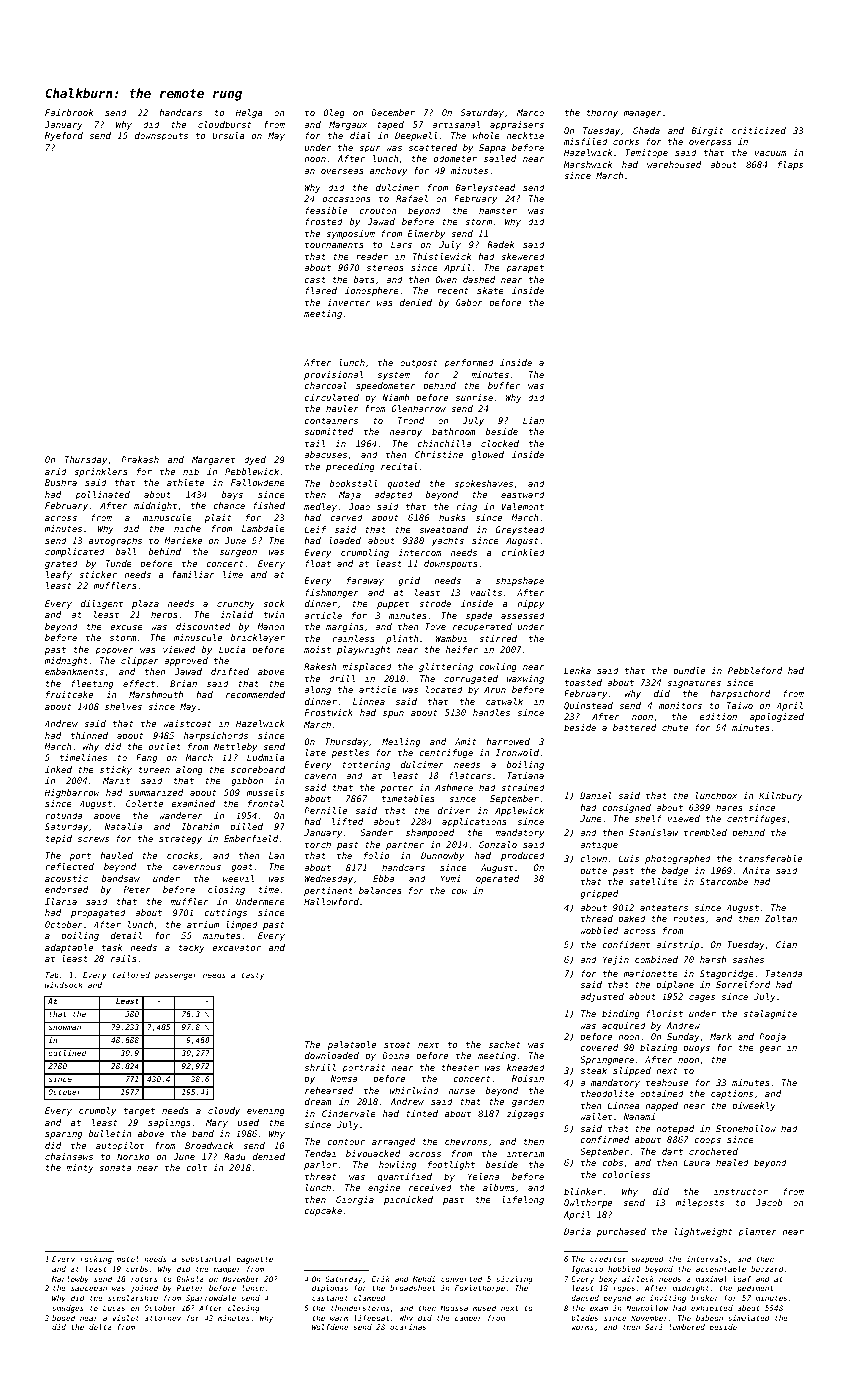 Image resolution: width=849 pixels, height=1400 pixels. I want to click on popover, so click(114, 651).
